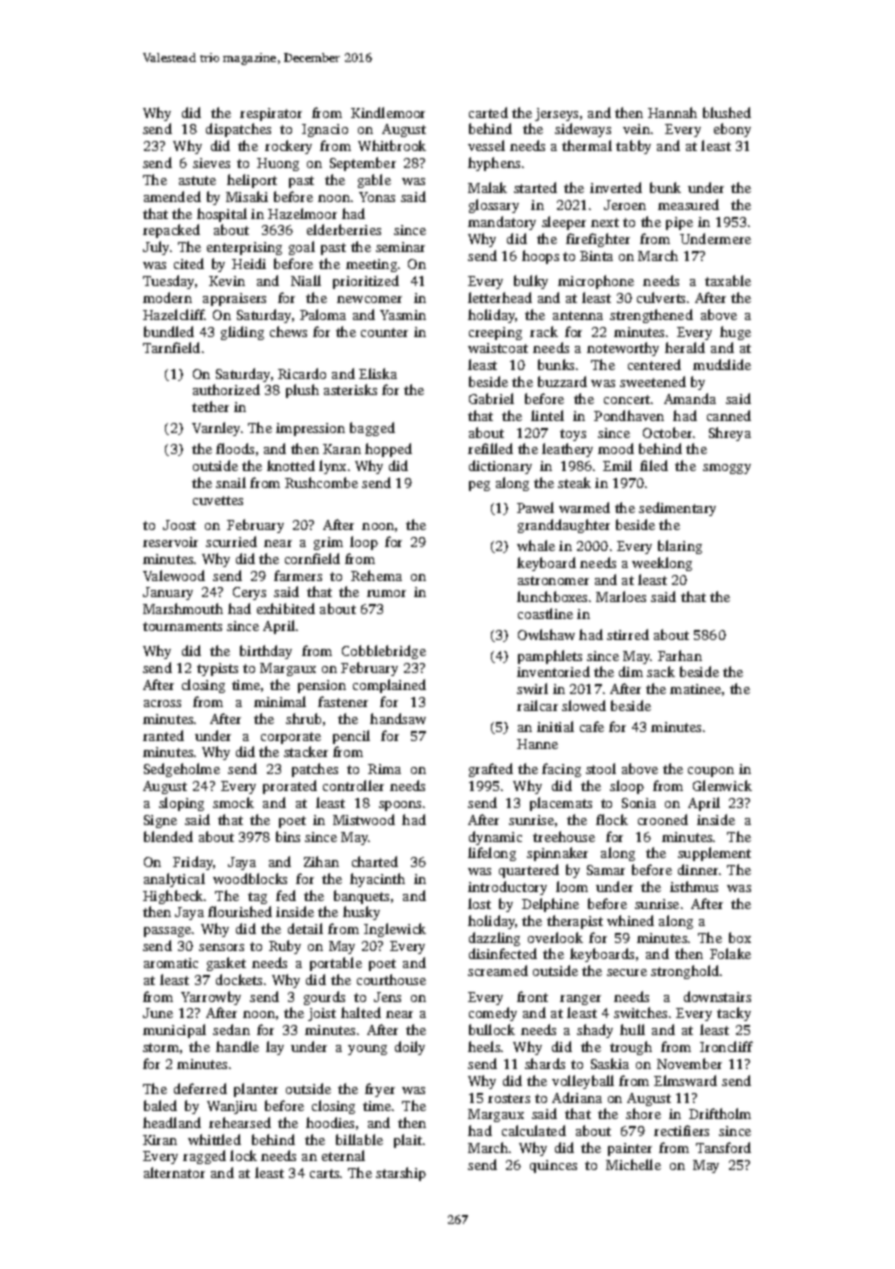  What do you see at coordinates (661, 297) in the page?
I see `culverts` at bounding box center [661, 297].
